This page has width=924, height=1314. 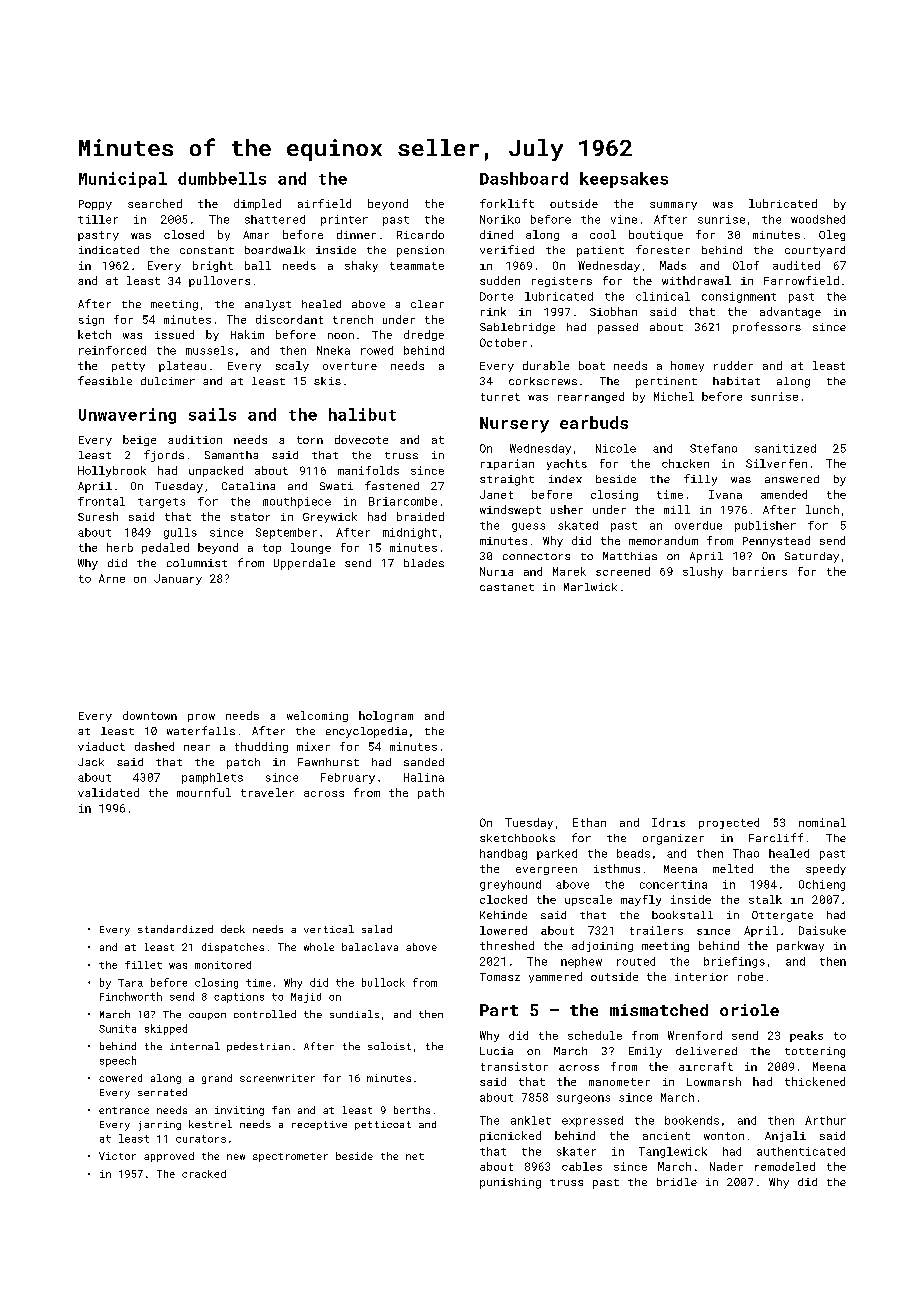 I want to click on searched, so click(x=155, y=203).
